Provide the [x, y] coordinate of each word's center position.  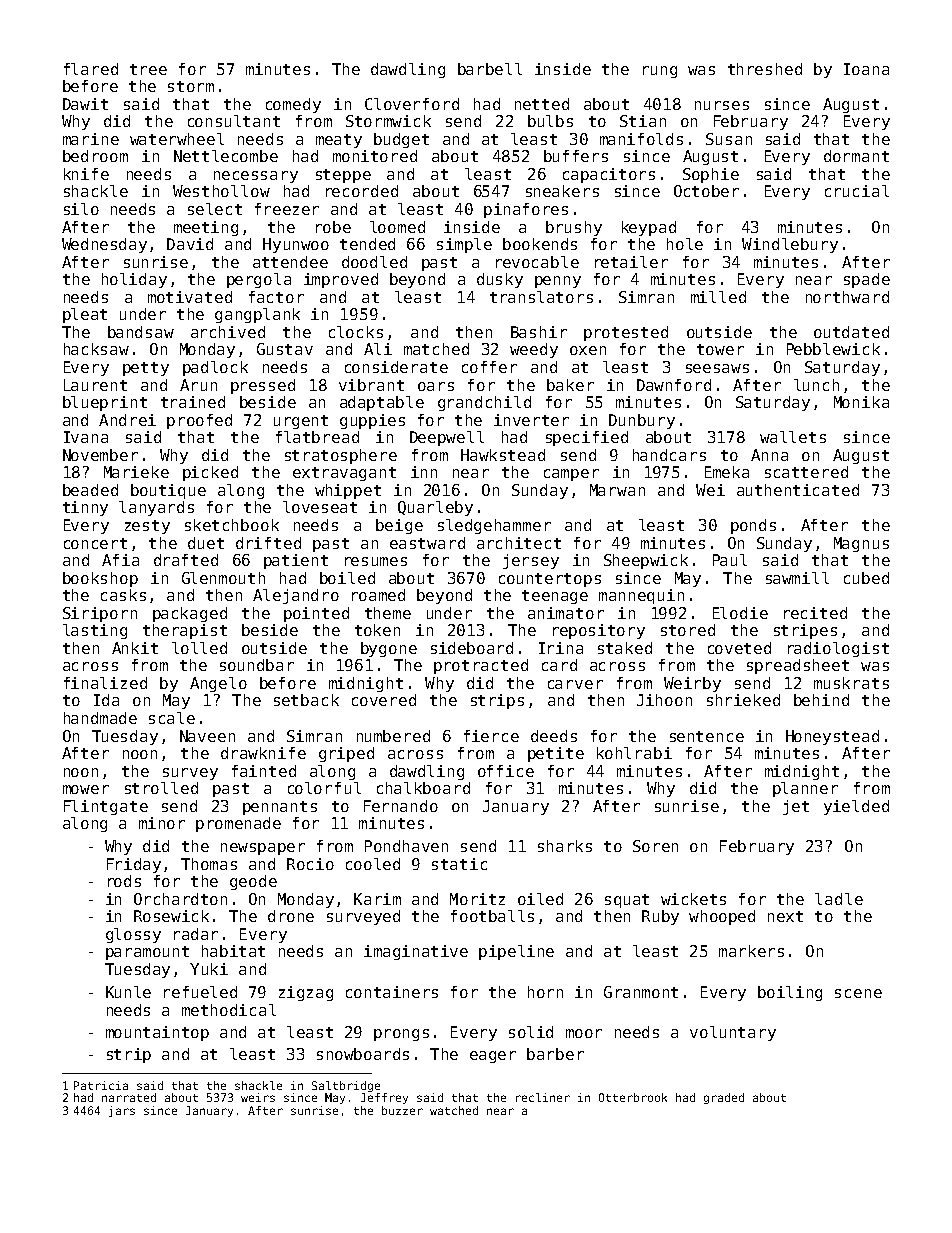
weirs [258, 1097]
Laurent [95, 385]
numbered [393, 736]
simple [464, 245]
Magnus [861, 544]
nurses [722, 105]
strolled [161, 788]
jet [796, 807]
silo [81, 209]
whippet [348, 491]
